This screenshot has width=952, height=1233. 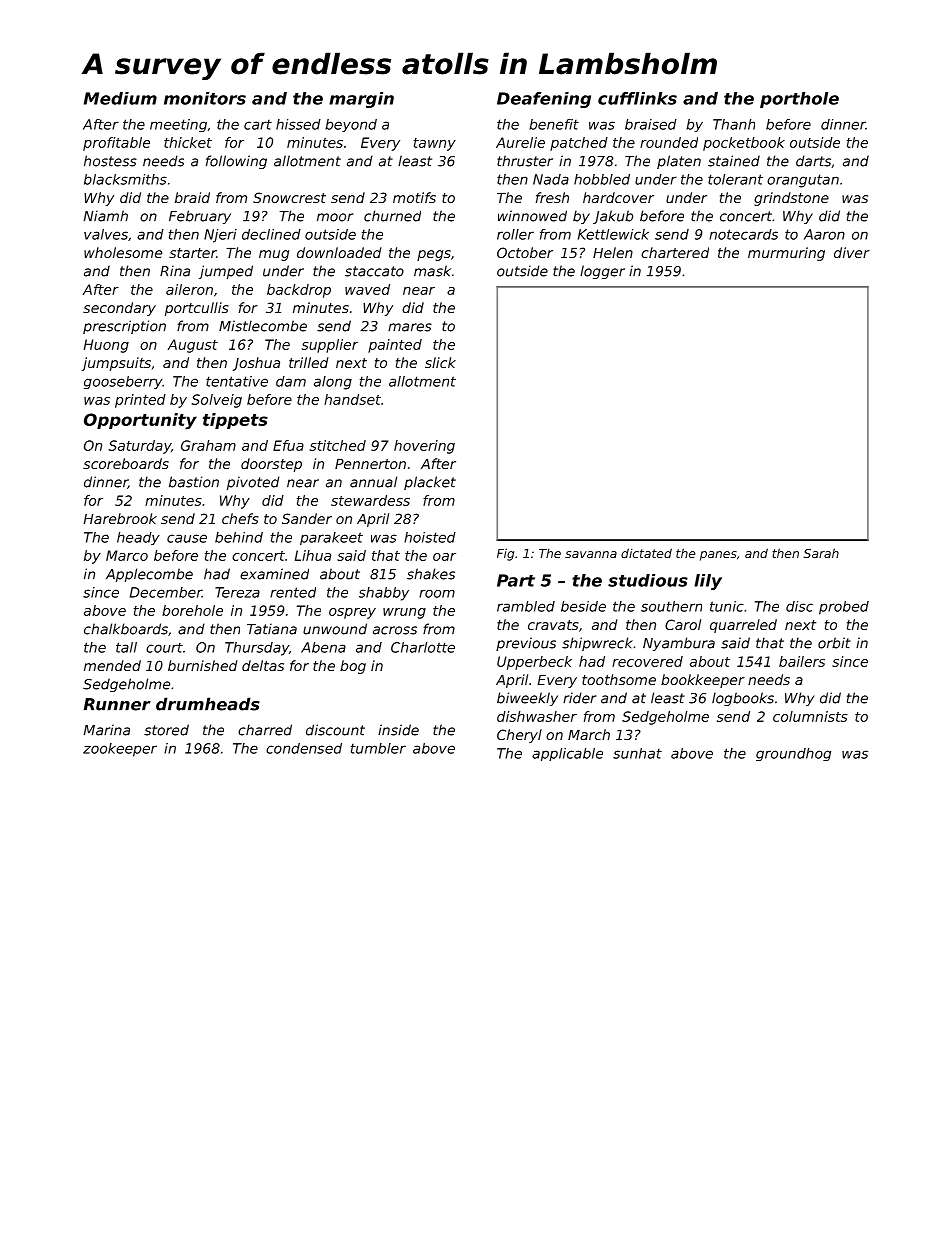 What do you see at coordinates (424, 447) in the screenshot?
I see `hovering` at bounding box center [424, 447].
